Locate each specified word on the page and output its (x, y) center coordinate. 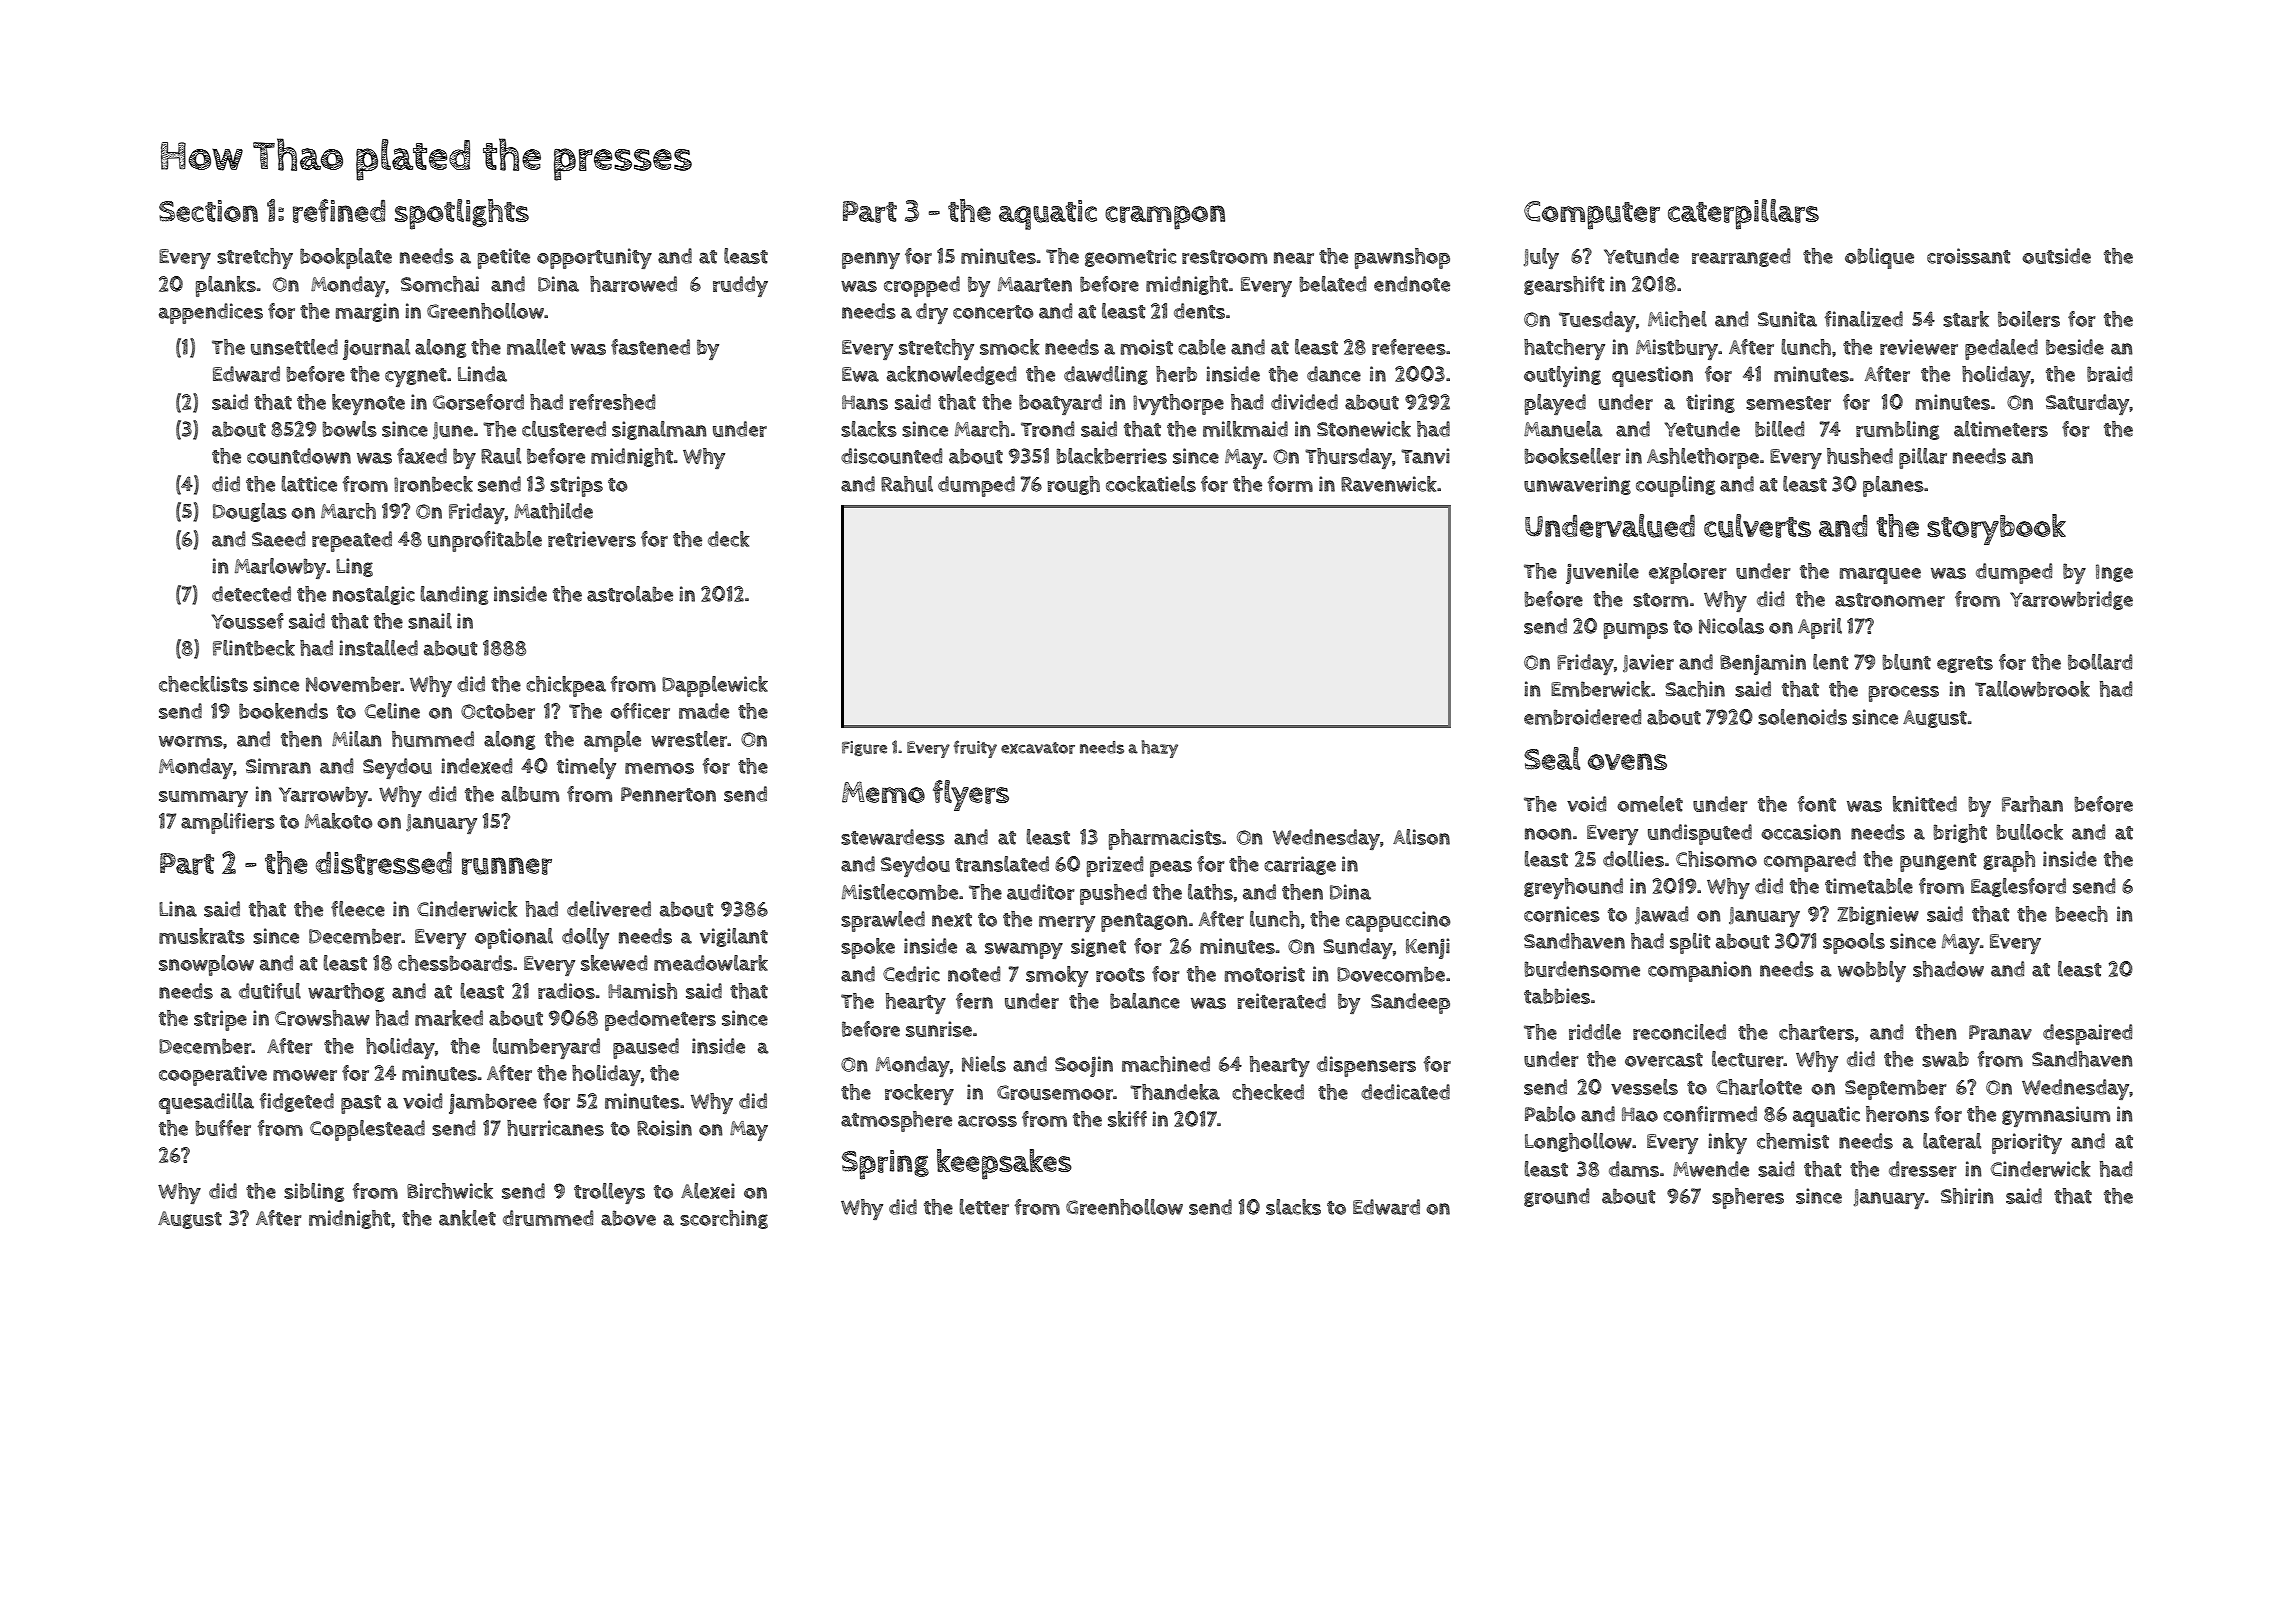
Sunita (1787, 319)
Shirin (1967, 1196)
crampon (1165, 217)
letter (984, 1207)
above (628, 1218)
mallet (536, 347)
